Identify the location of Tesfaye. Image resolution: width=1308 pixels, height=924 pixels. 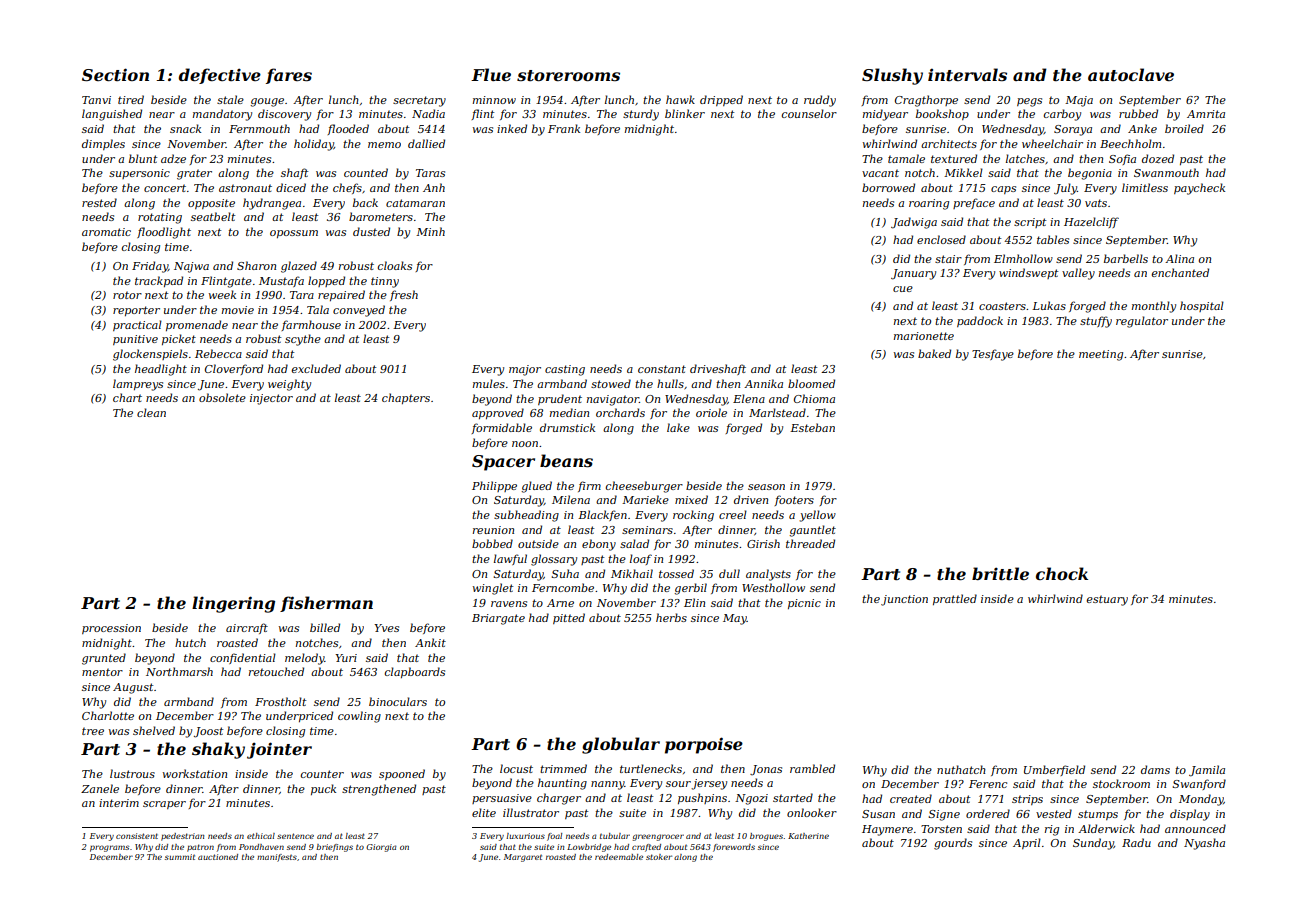
(993, 355).
